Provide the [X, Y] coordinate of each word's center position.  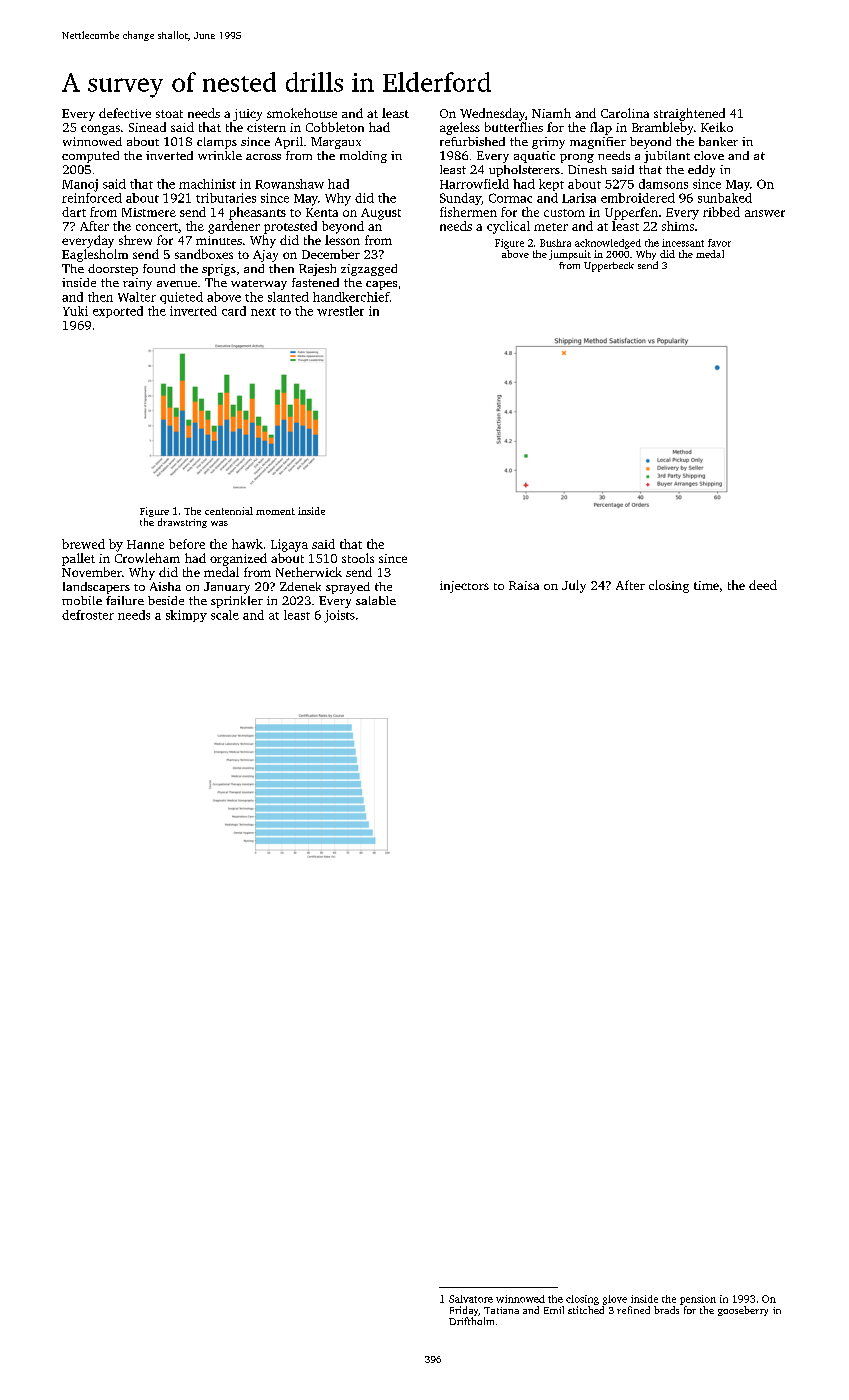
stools [358, 558]
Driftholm [471, 1321]
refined [633, 1310]
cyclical [508, 227]
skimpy [186, 616]
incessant [683, 243]
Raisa [524, 585]
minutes [219, 240]
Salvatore [471, 1299]
